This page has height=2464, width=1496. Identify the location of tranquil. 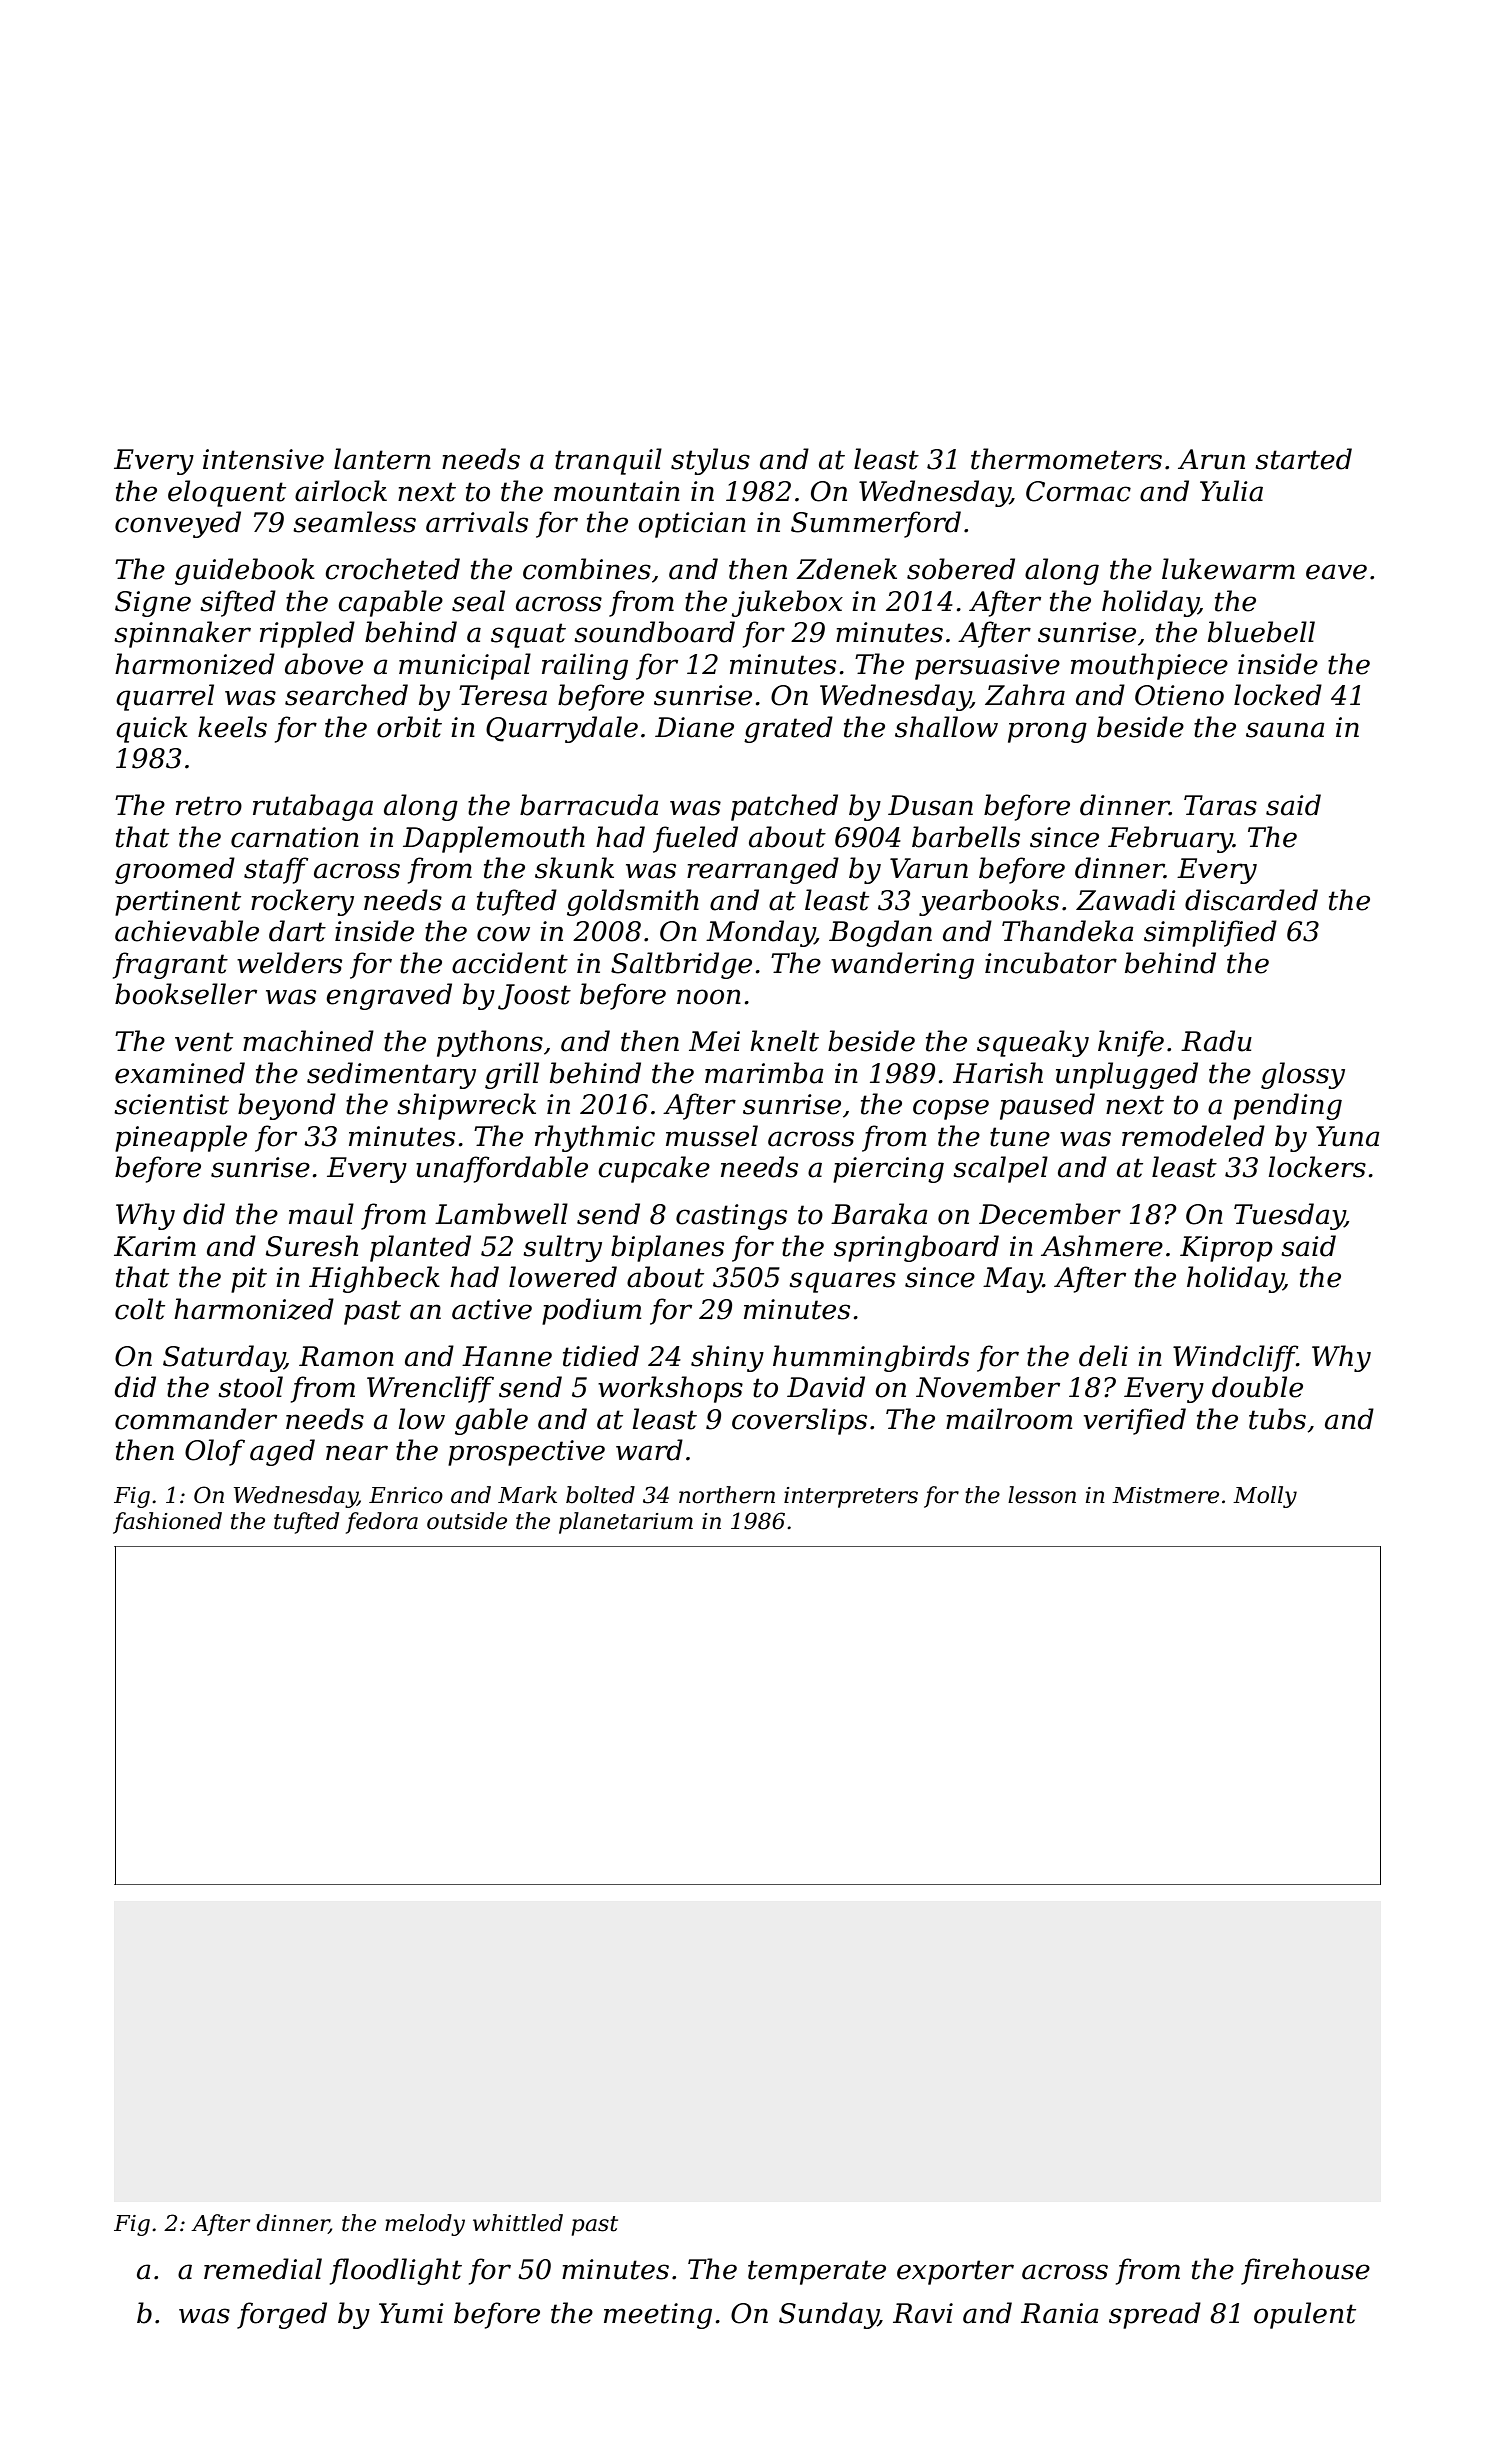
(608, 461).
